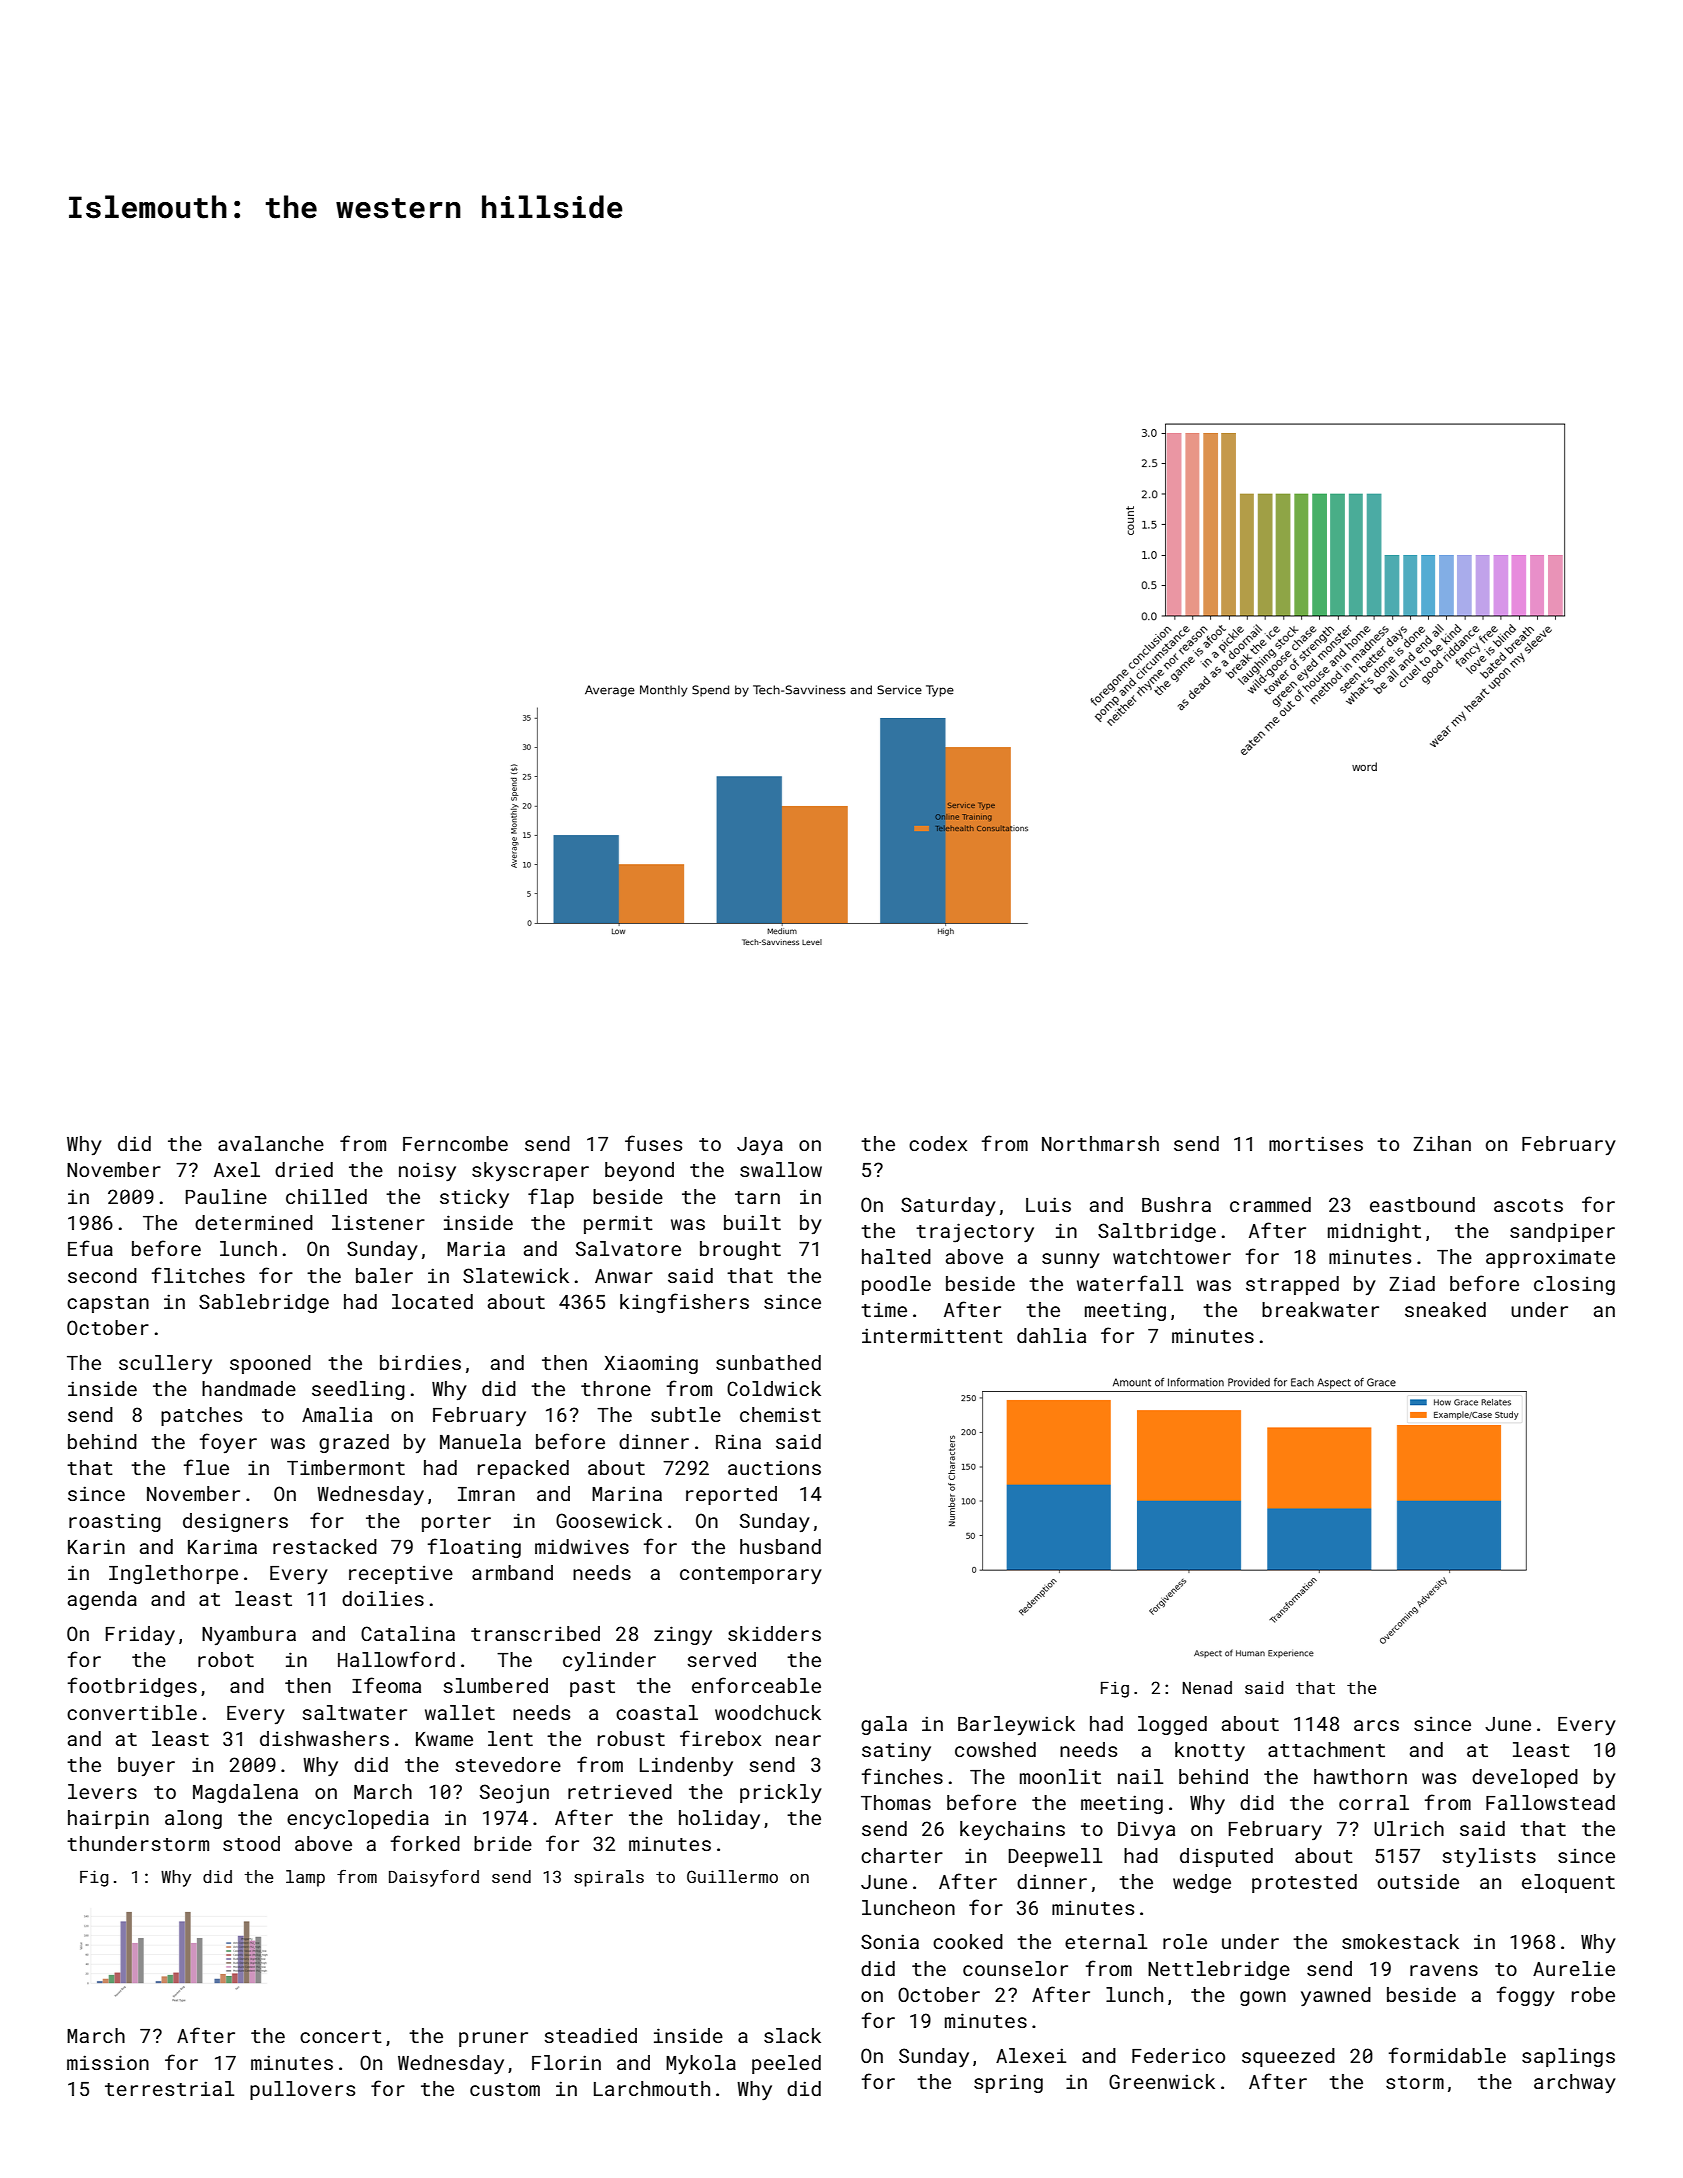 Image resolution: width=1683 pixels, height=2178 pixels. I want to click on fuses, so click(653, 1143).
